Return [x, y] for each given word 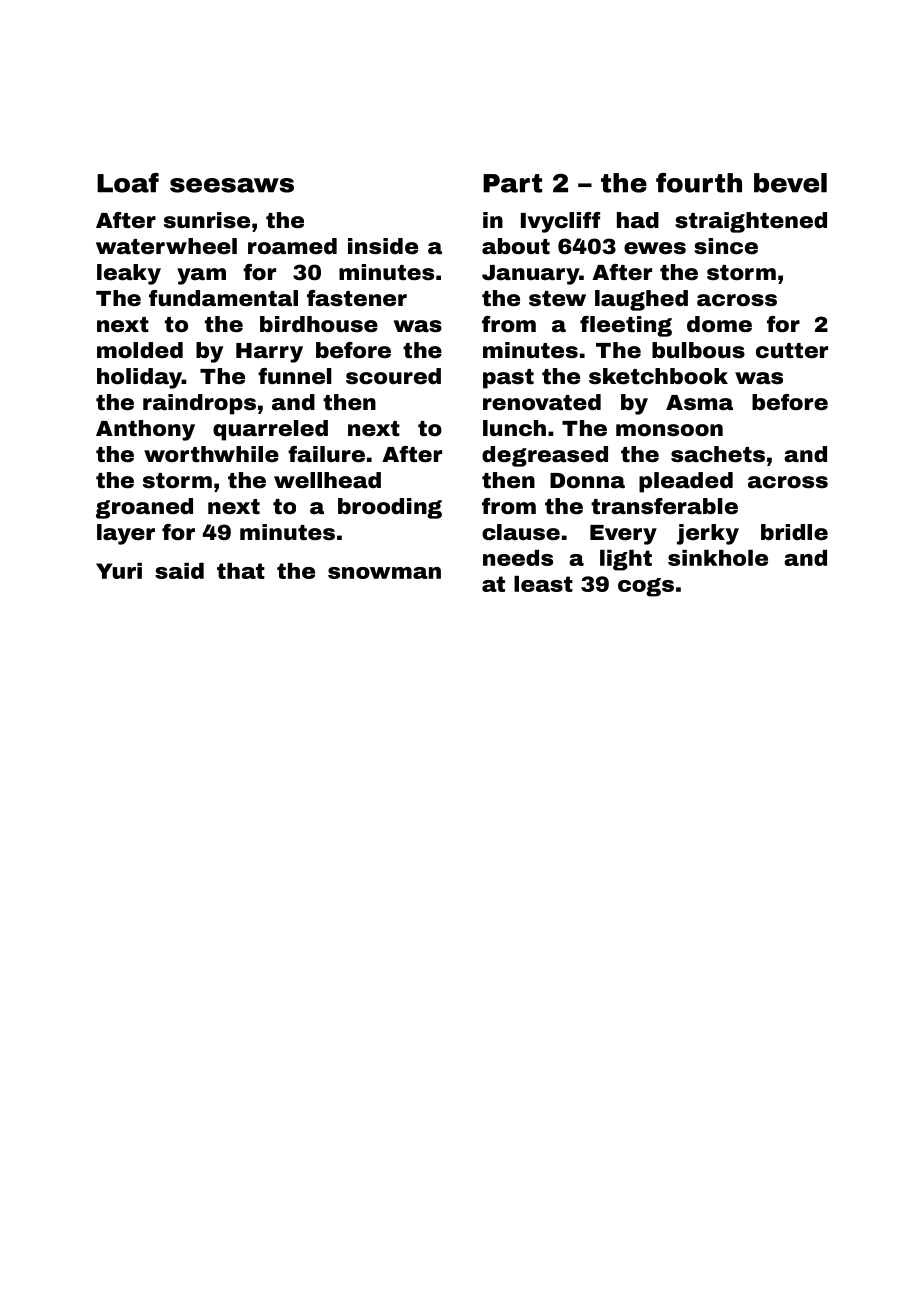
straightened [751, 222]
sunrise [207, 220]
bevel [790, 183]
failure [326, 454]
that [241, 571]
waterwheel [166, 246]
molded [140, 350]
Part [512, 183]
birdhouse [319, 324]
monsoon [669, 430]
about [516, 246]
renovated [542, 402]
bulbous [698, 350]
